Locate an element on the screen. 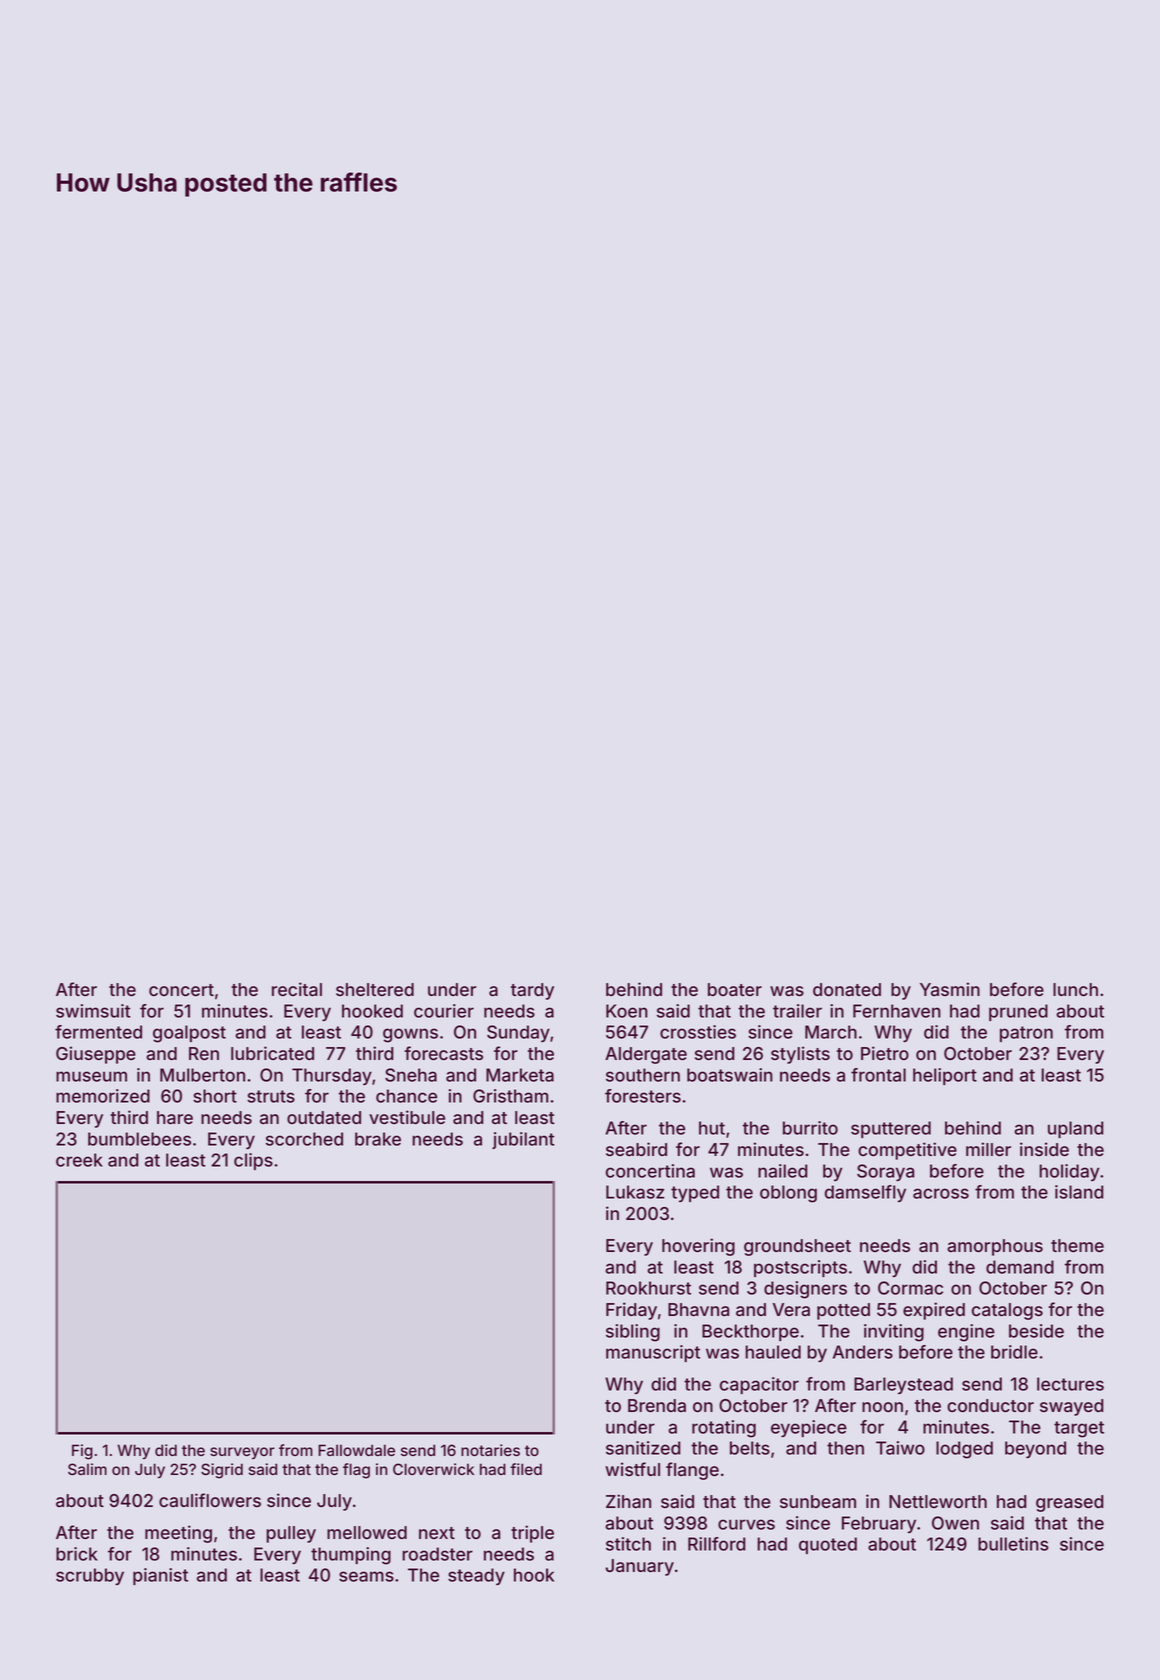 Image resolution: width=1160 pixels, height=1680 pixels. surveyor is located at coordinates (242, 1453).
